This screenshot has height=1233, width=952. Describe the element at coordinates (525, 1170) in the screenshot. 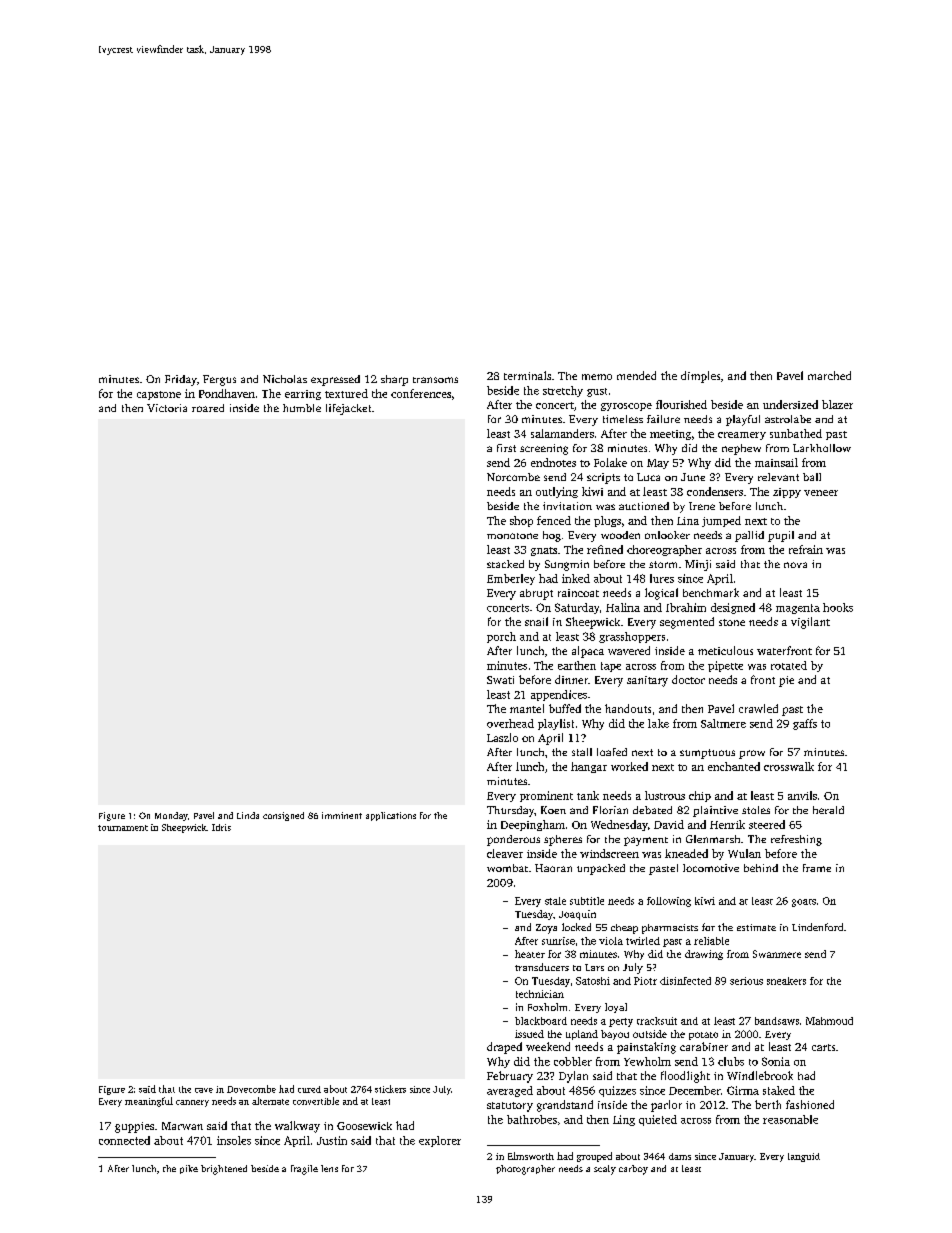

I see `photographer` at that location.
